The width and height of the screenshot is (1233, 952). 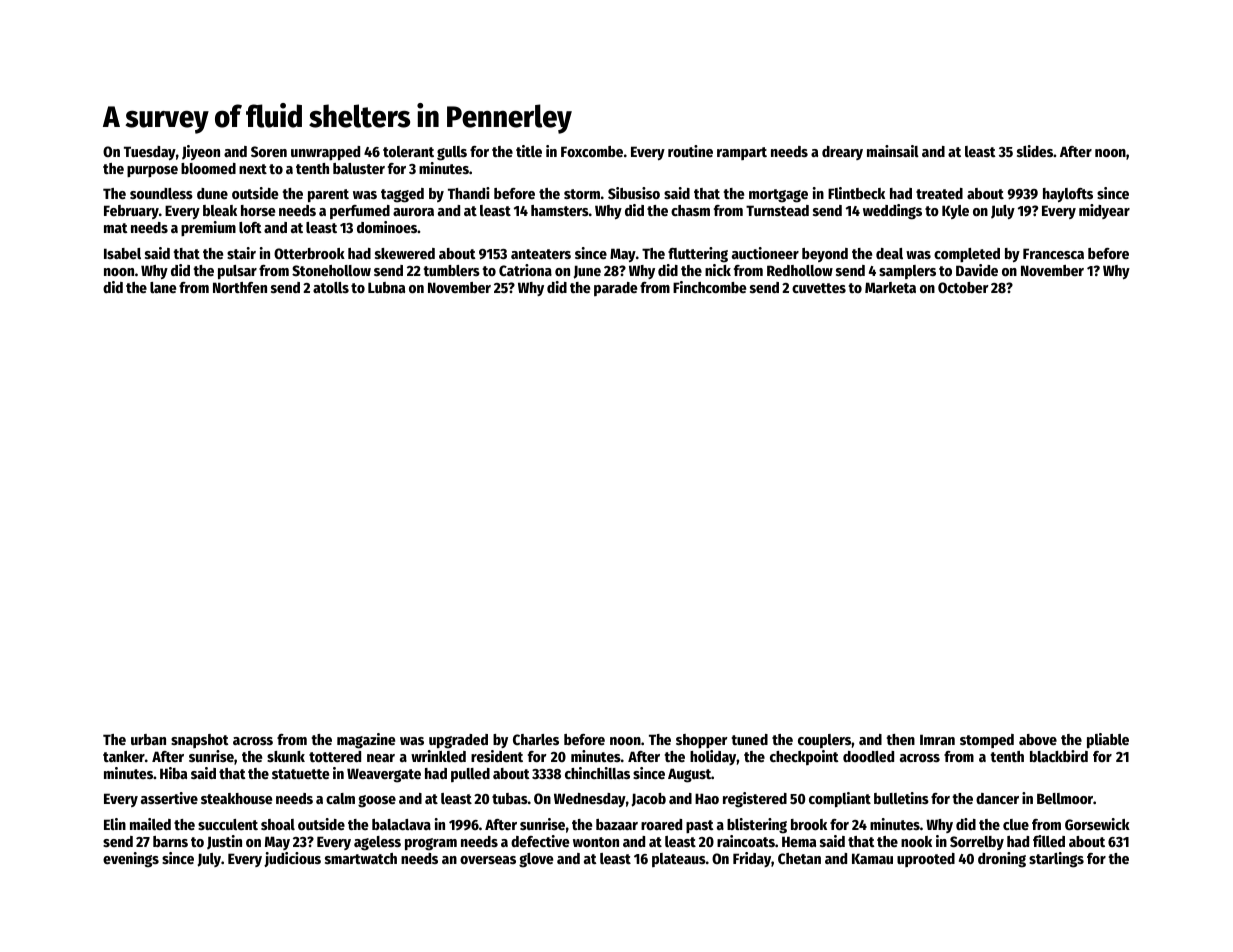 What do you see at coordinates (963, 287) in the screenshot?
I see `October` at bounding box center [963, 287].
